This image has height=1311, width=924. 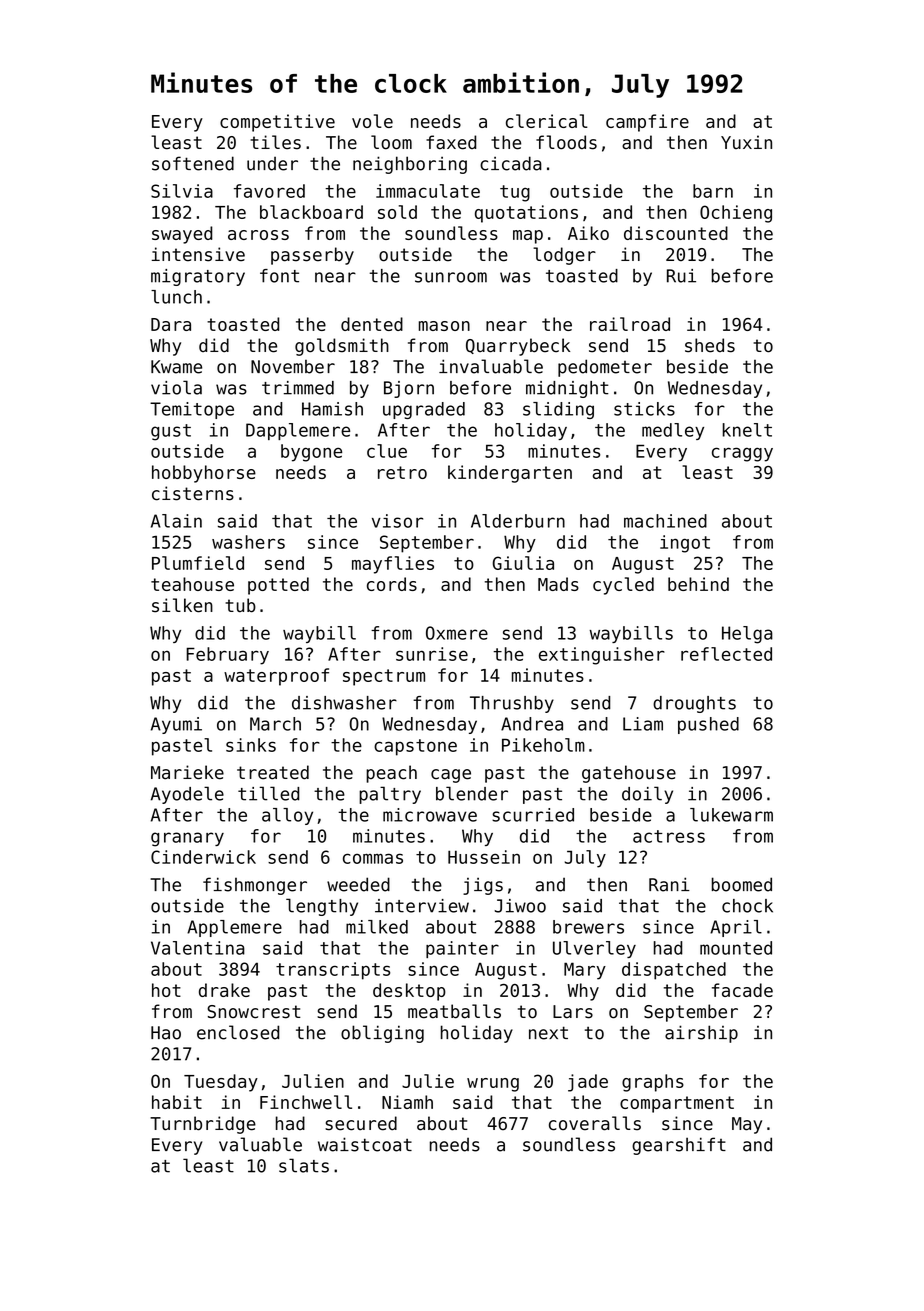 I want to click on kindergarten, so click(x=510, y=474).
